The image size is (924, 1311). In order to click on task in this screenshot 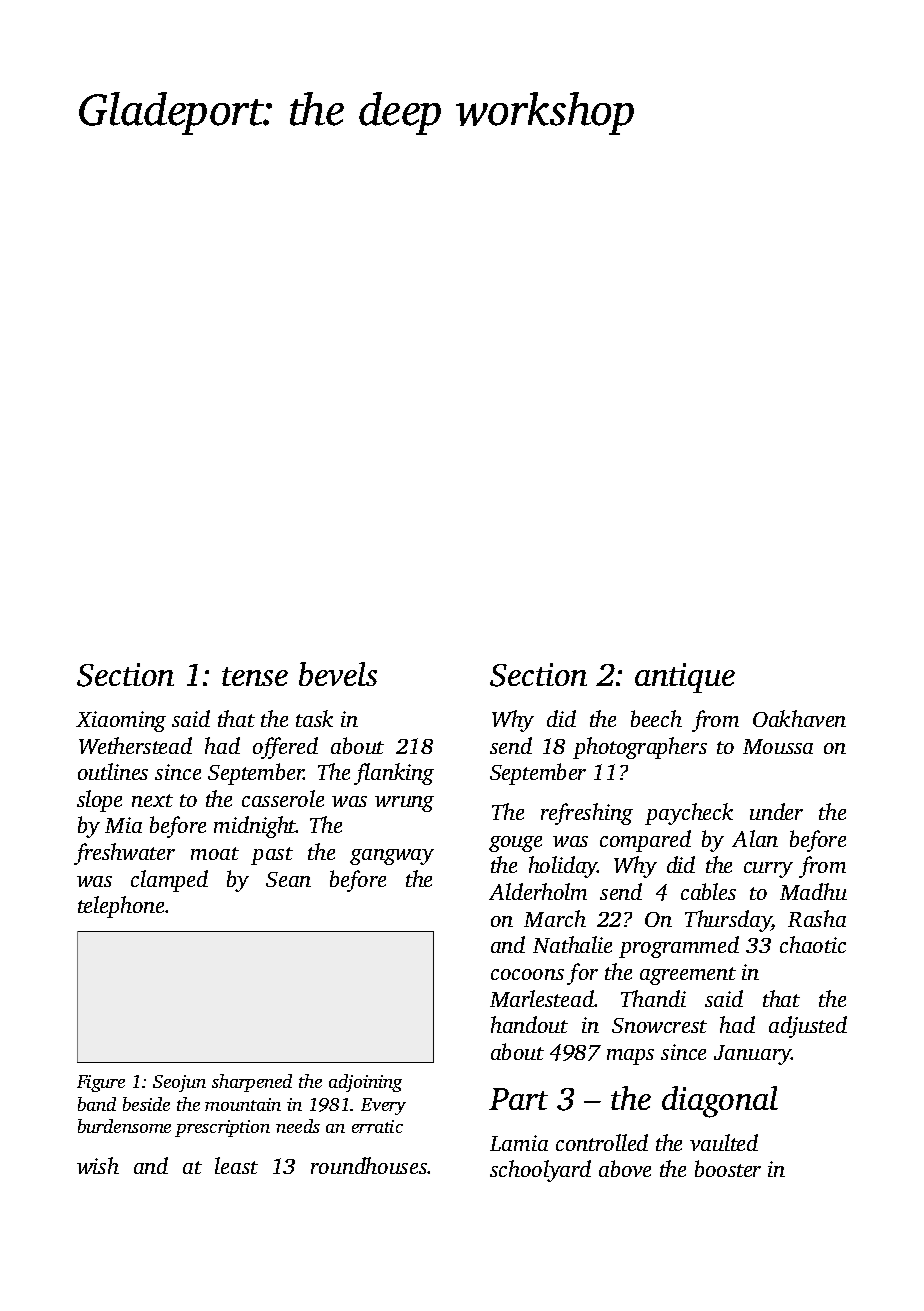, I will do `click(314, 718)`.
